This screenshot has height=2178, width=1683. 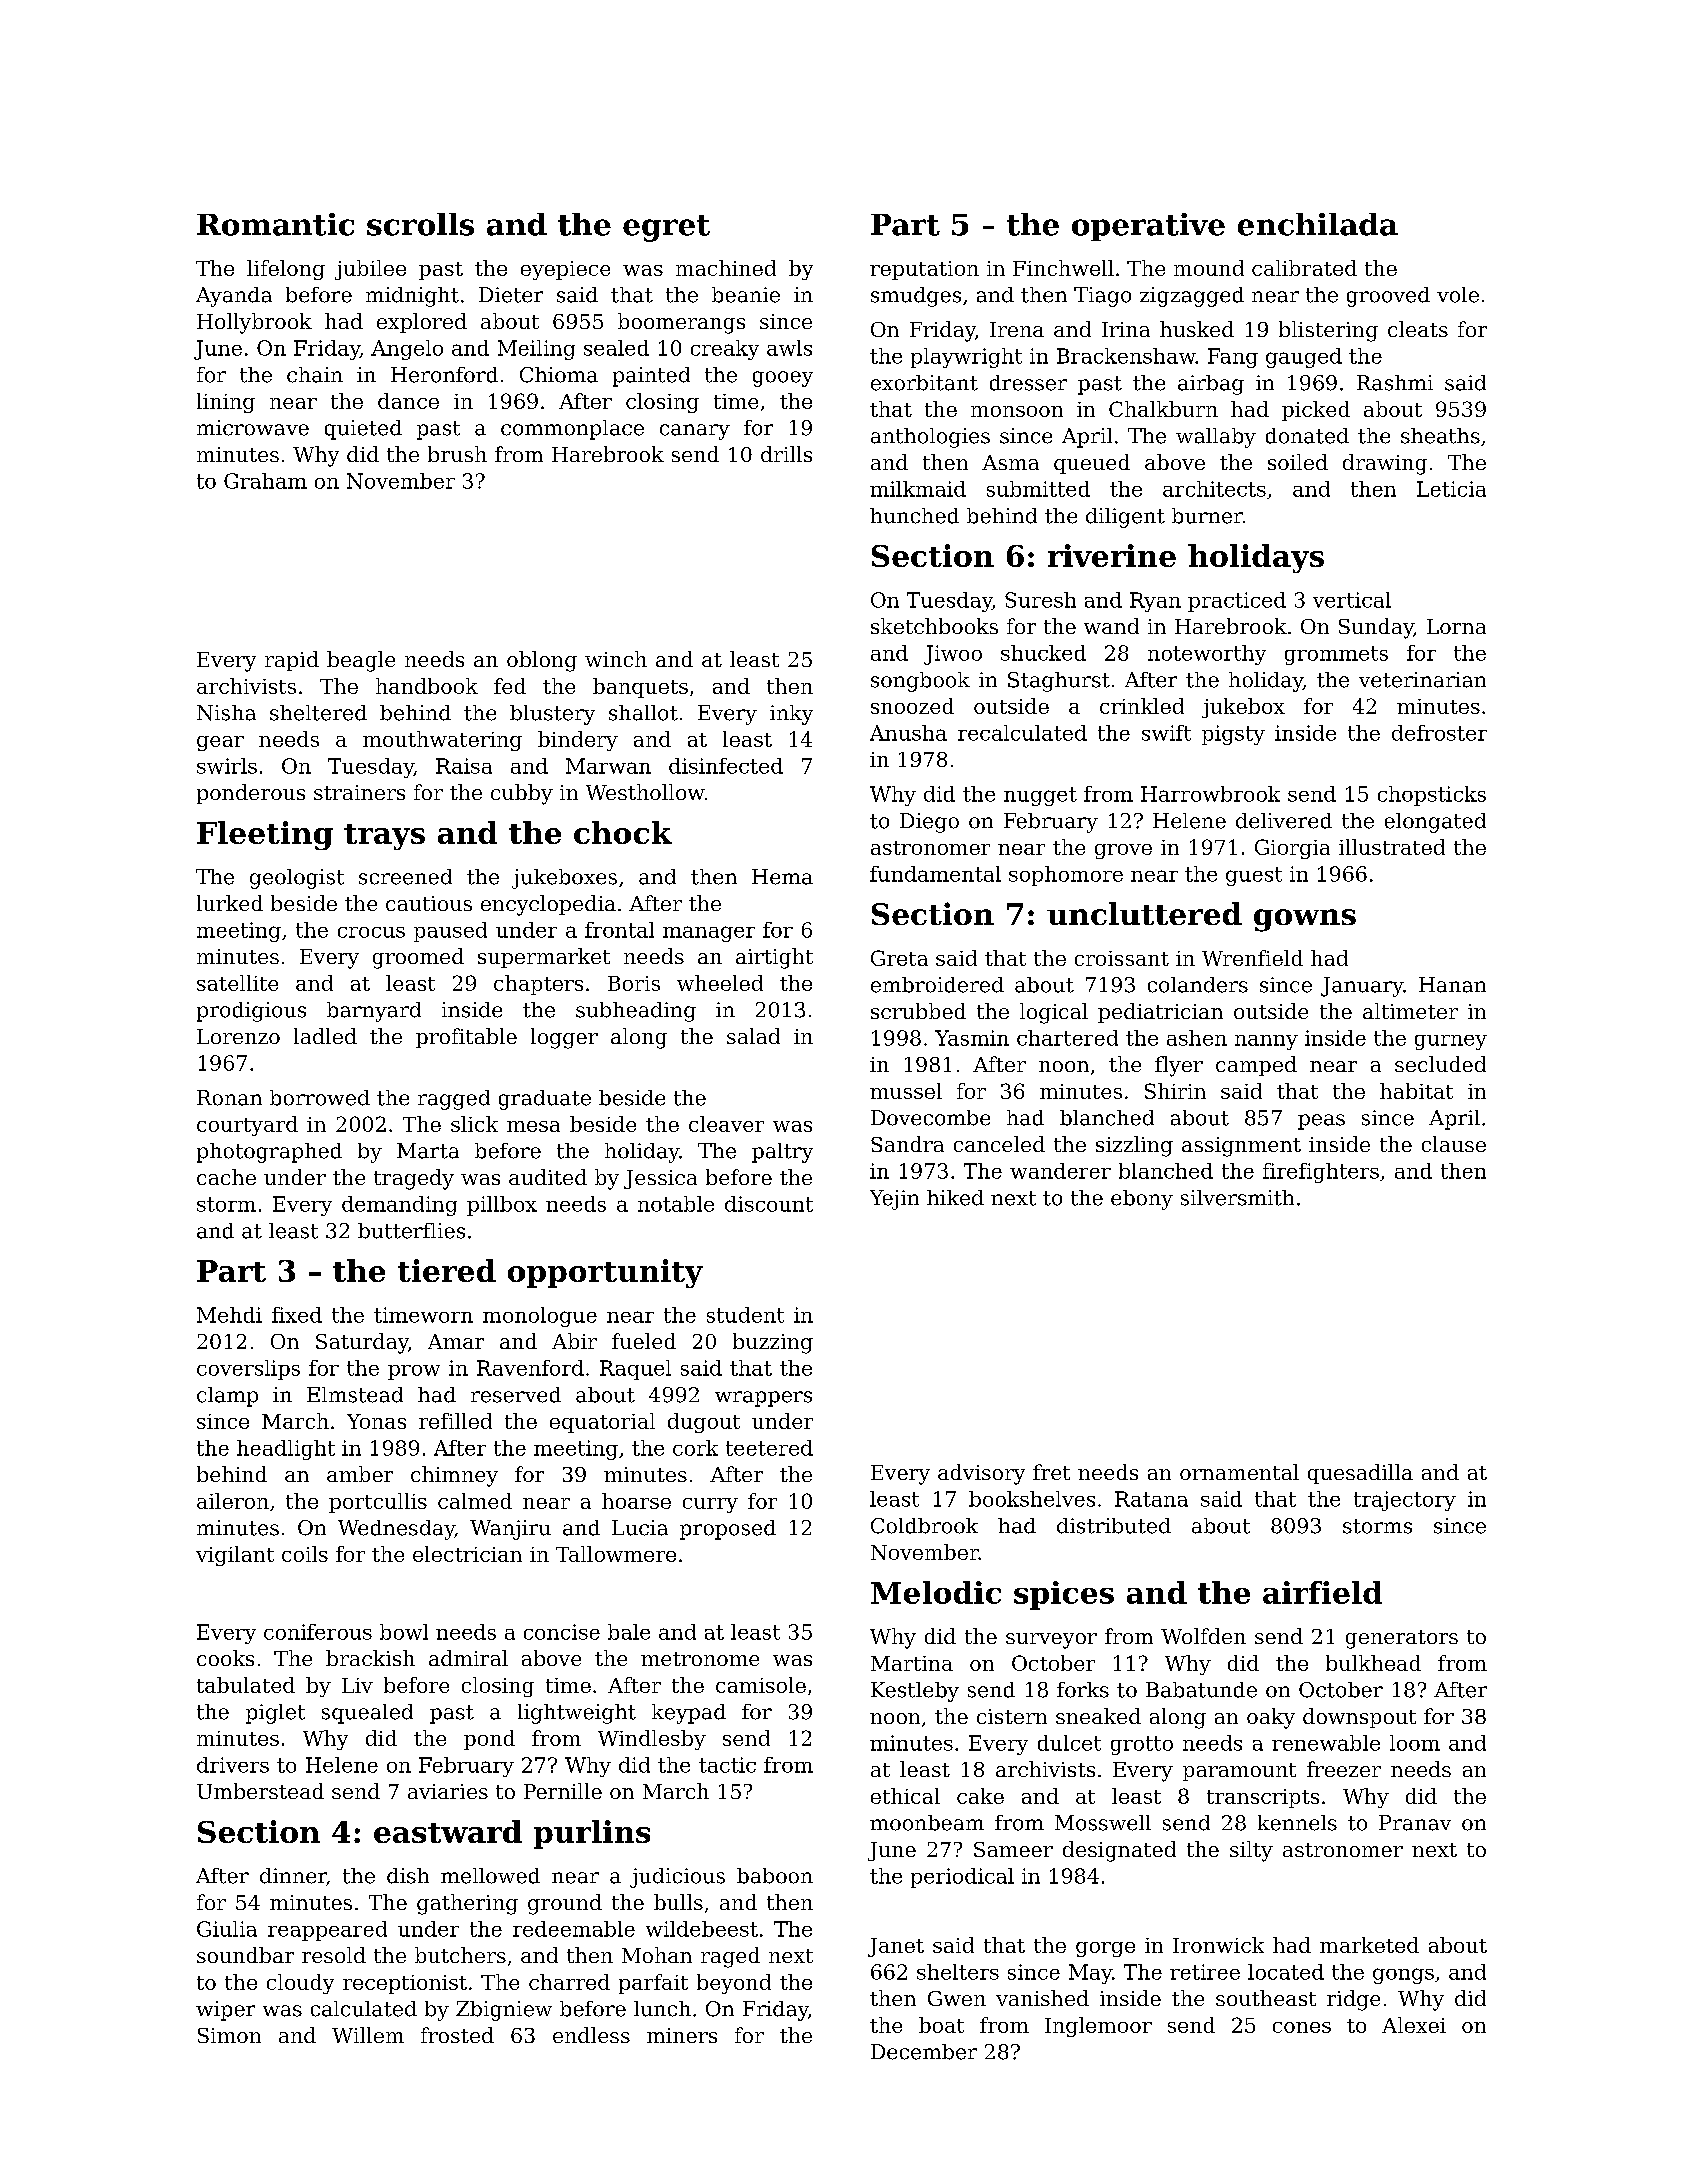 I want to click on lurked, so click(x=230, y=903).
